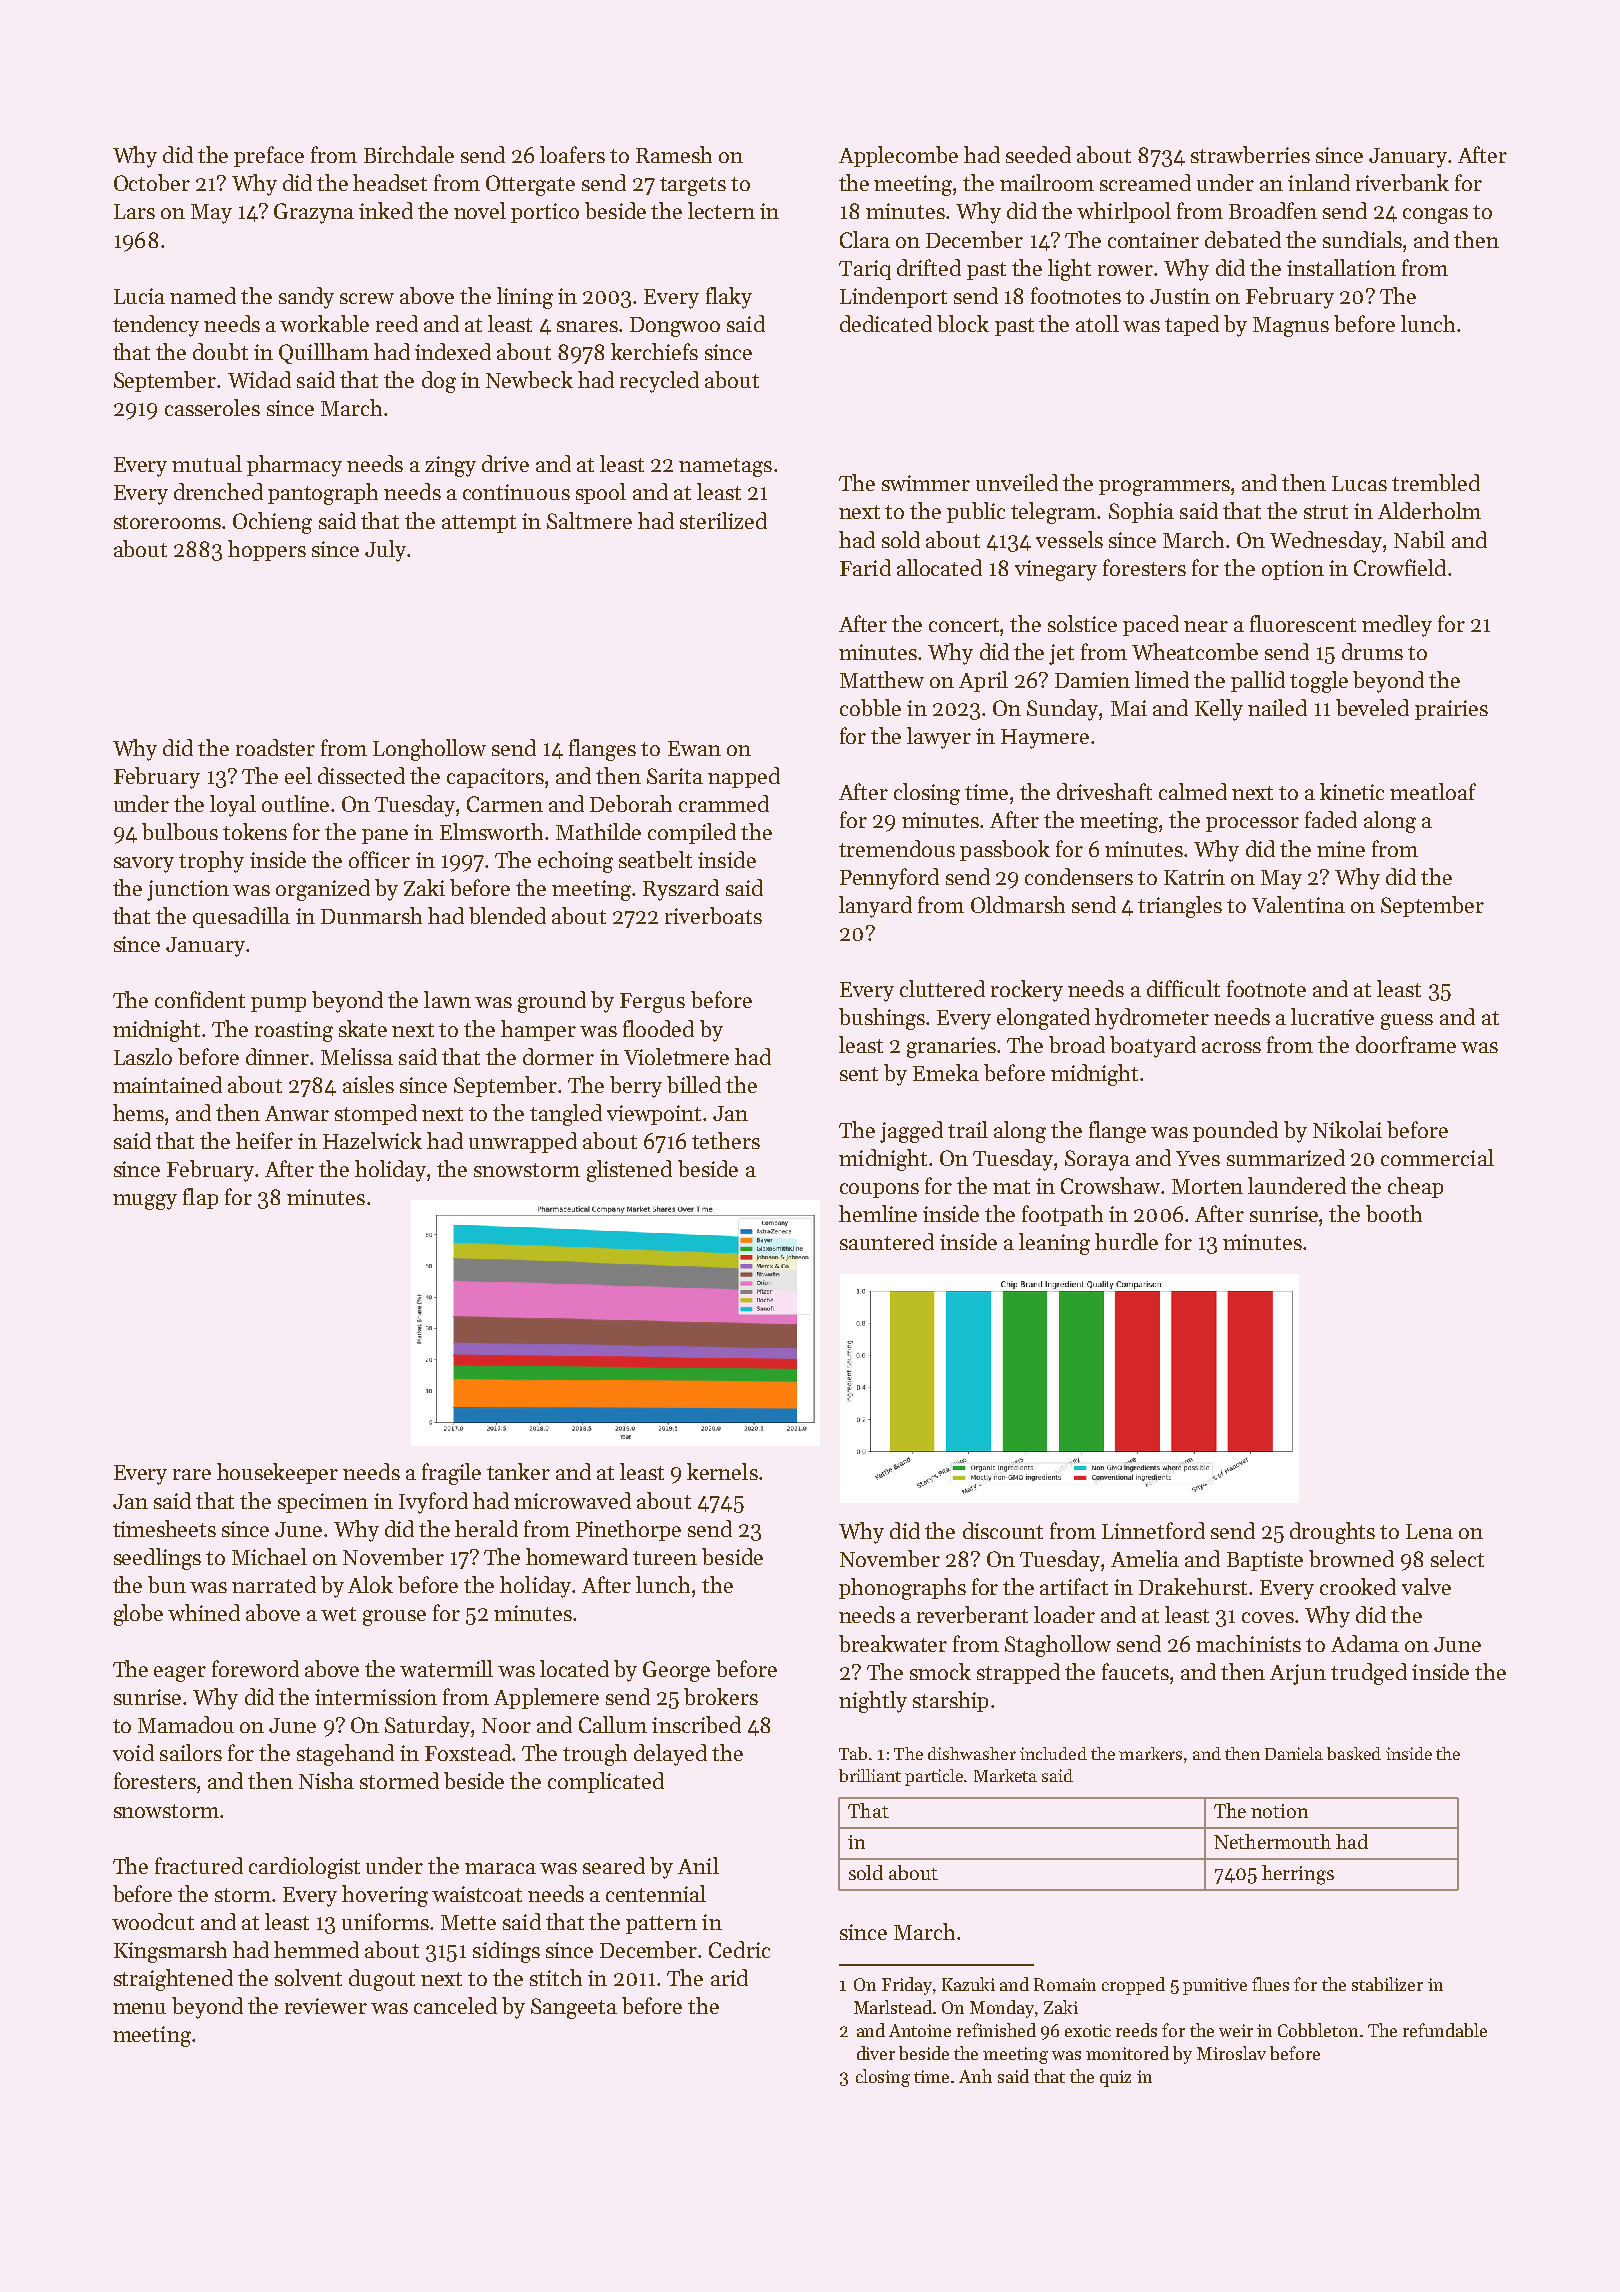  I want to click on dinner, so click(277, 1056).
